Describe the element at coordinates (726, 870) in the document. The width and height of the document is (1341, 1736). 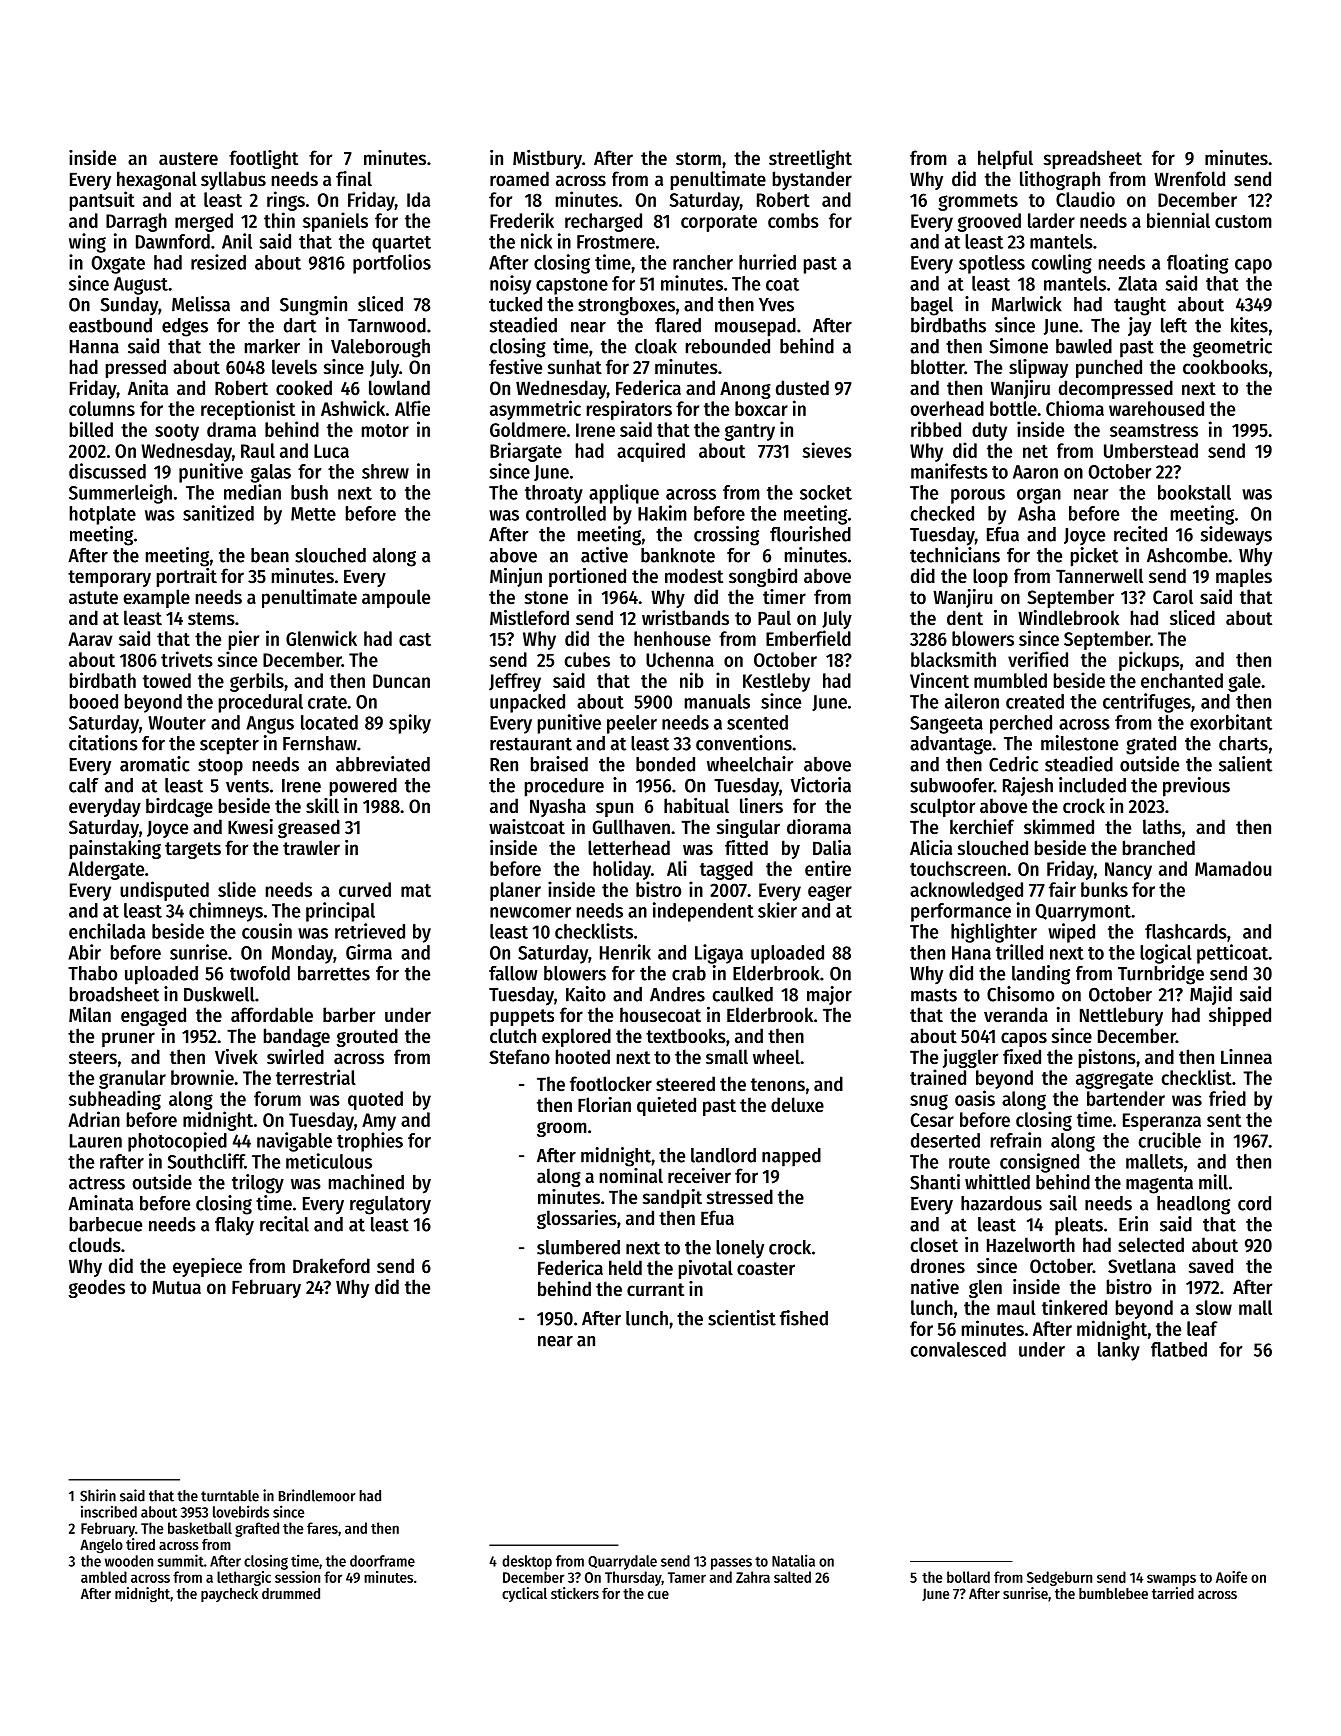
I see `tagged` at that location.
